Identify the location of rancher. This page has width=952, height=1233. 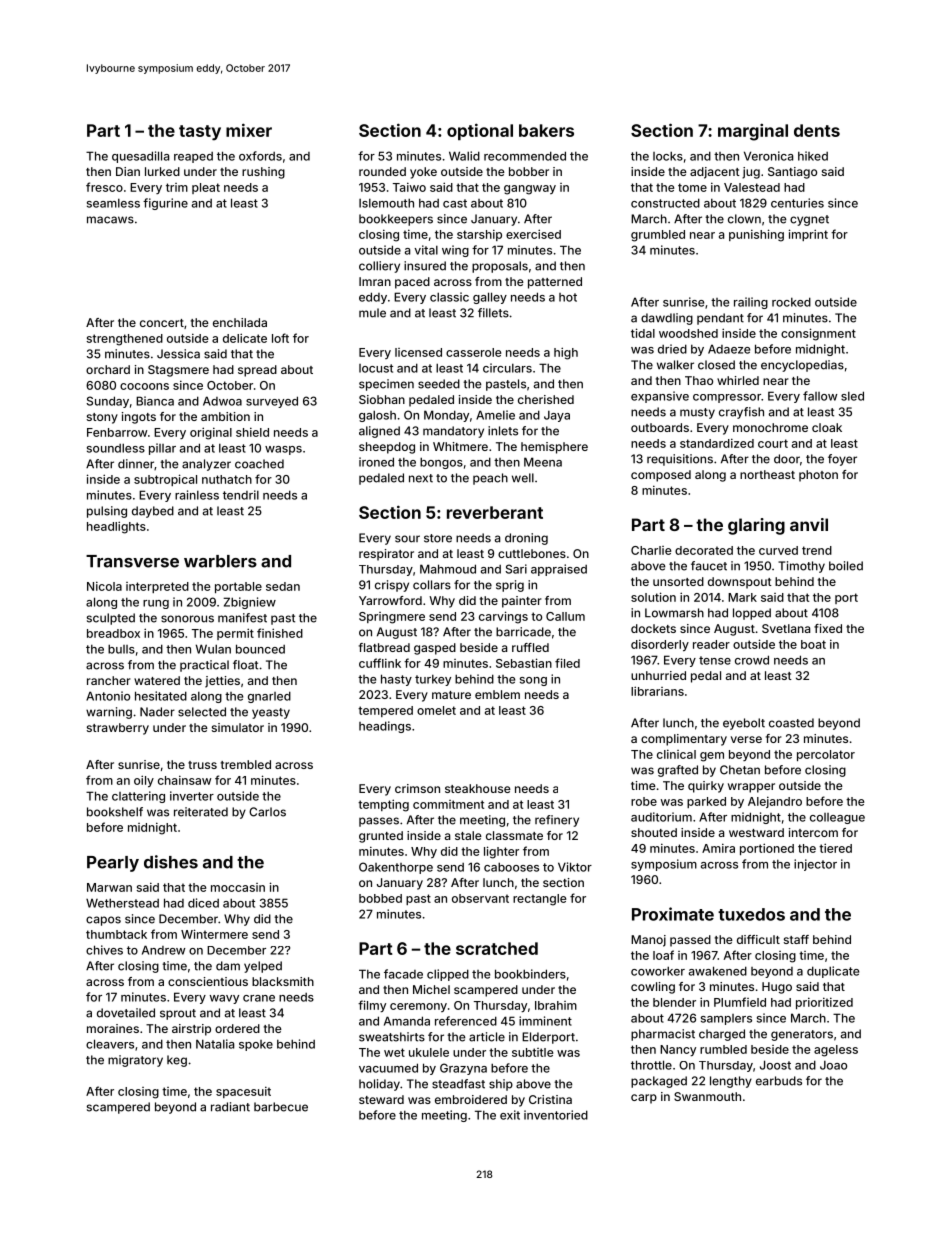
(109, 680).
